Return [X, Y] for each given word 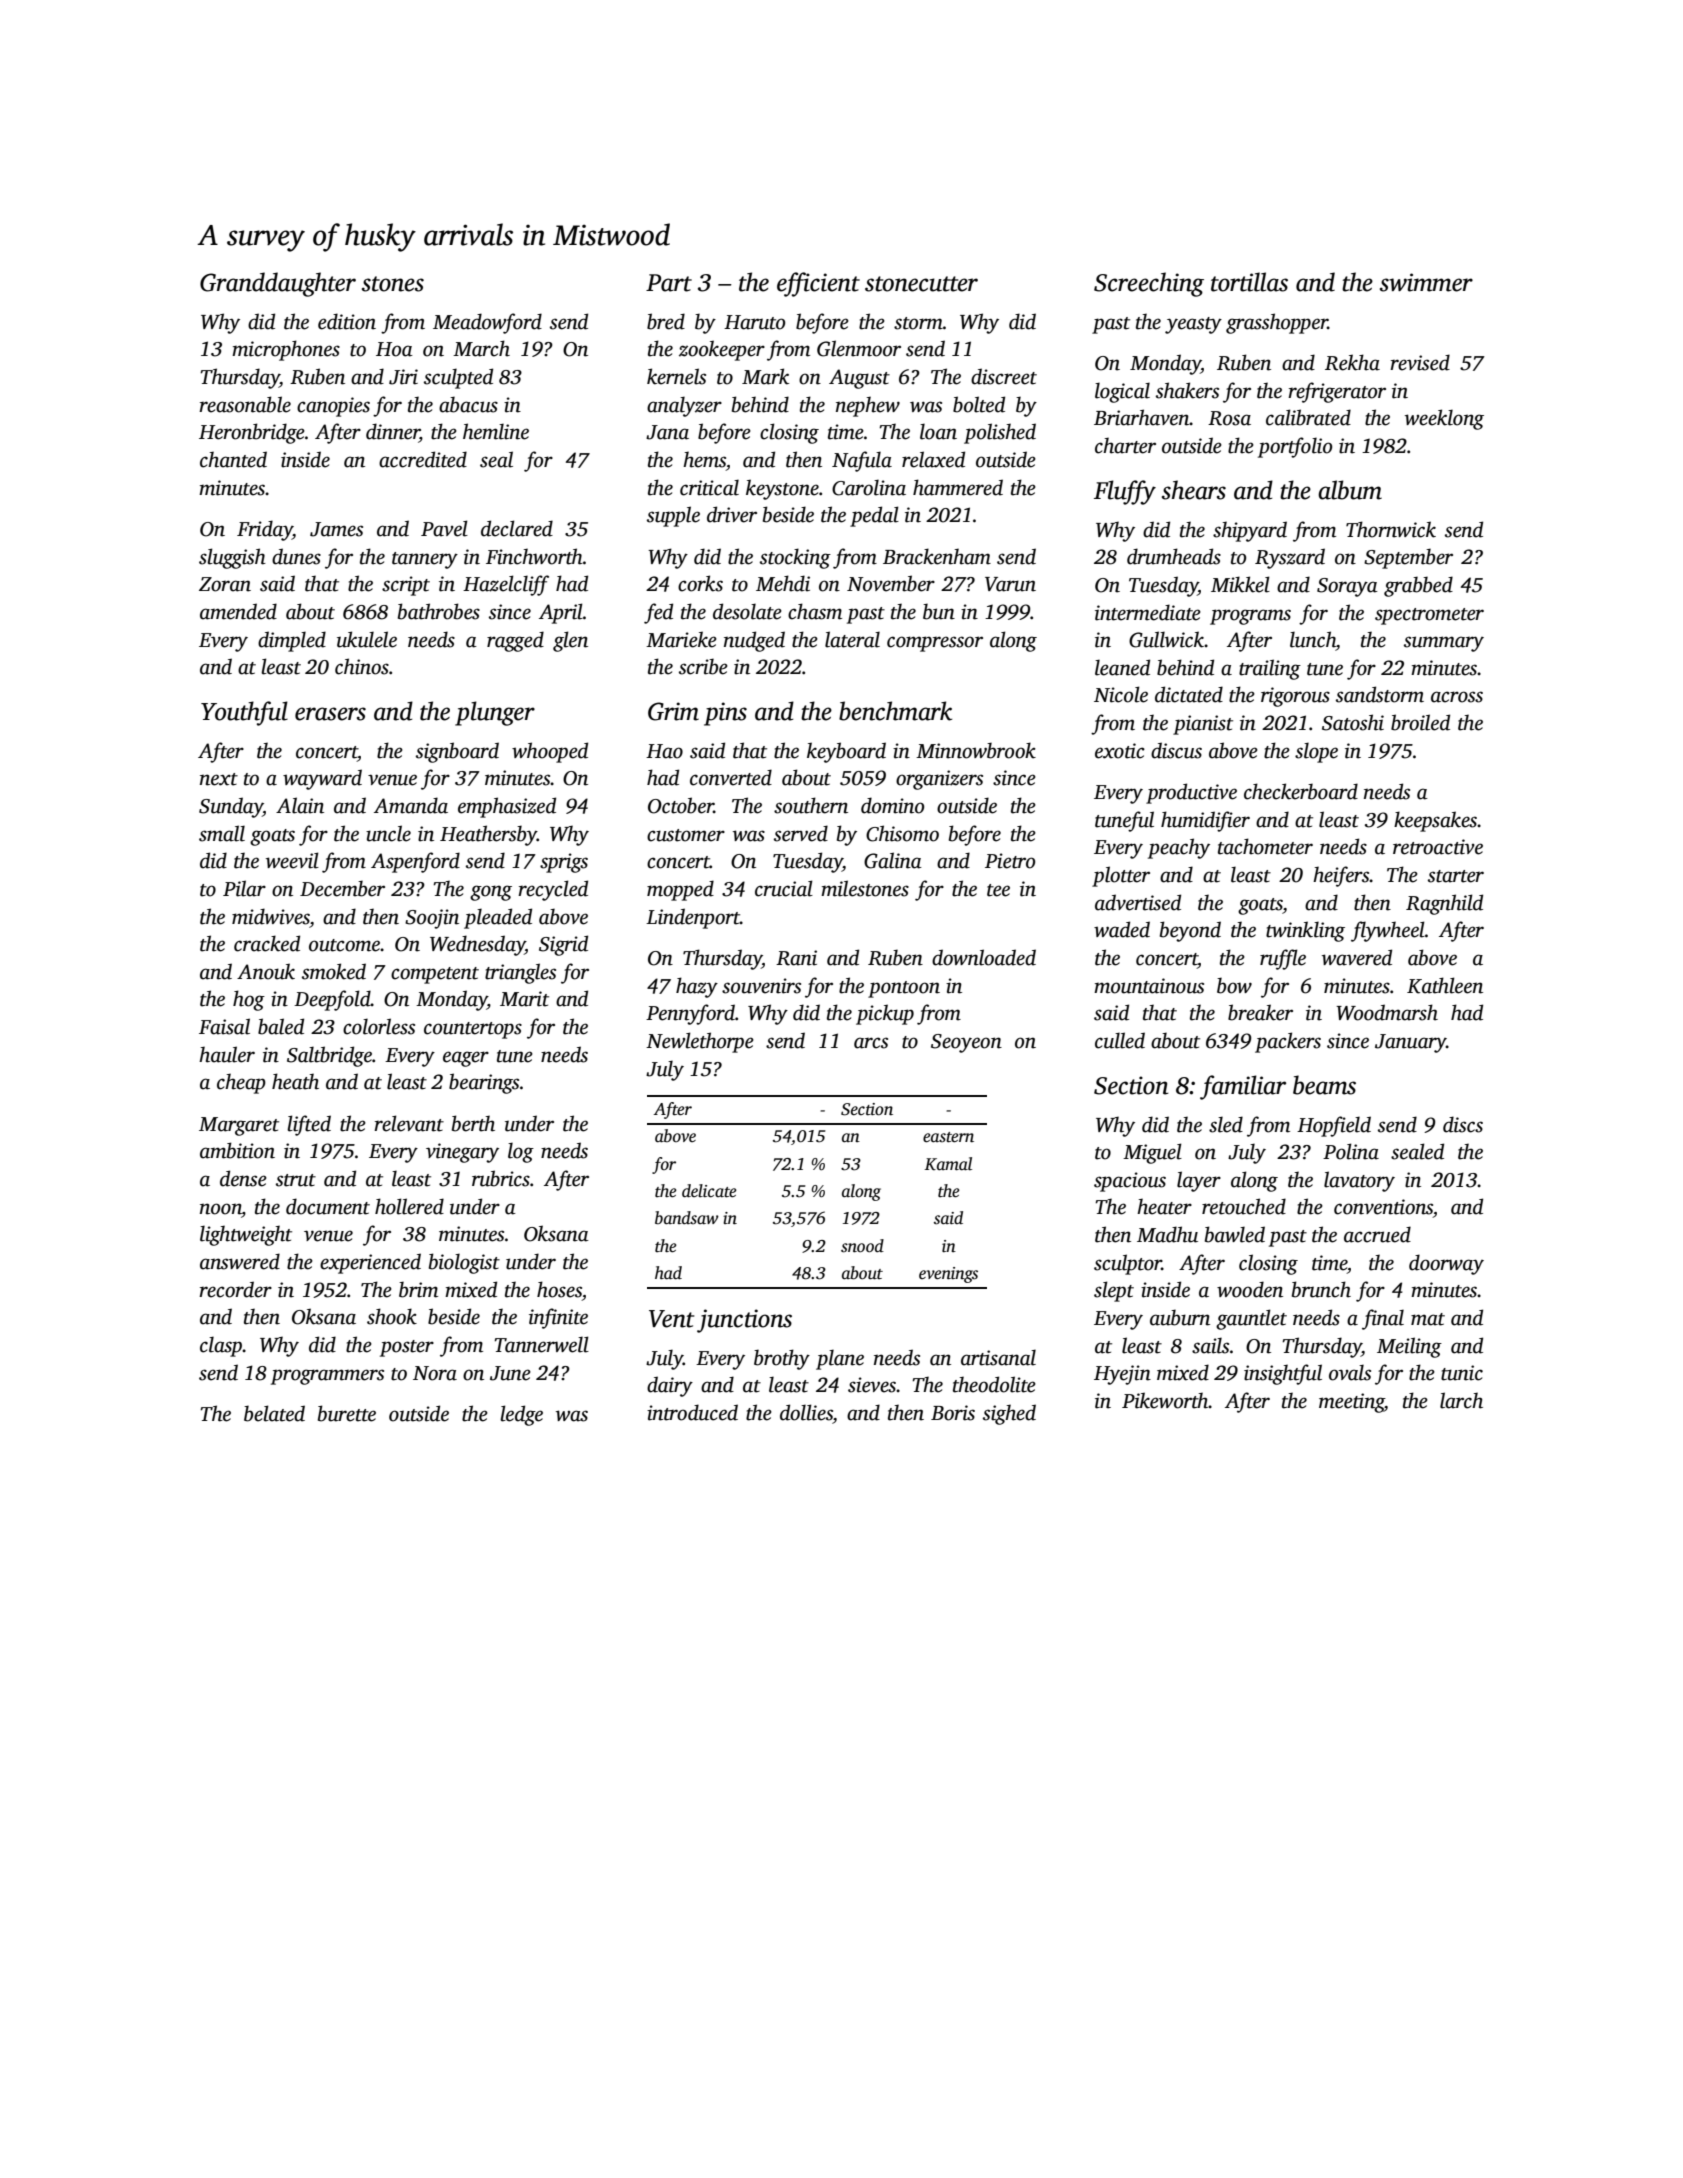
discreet [1004, 376]
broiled [1420, 722]
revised [1420, 362]
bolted [979, 404]
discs [1463, 1124]
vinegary [462, 1153]
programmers [327, 1377]
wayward [322, 779]
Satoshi [1353, 722]
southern [811, 805]
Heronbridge [252, 433]
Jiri [403, 377]
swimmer [1426, 282]
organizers [939, 780]
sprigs [564, 863]
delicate [709, 1191]
